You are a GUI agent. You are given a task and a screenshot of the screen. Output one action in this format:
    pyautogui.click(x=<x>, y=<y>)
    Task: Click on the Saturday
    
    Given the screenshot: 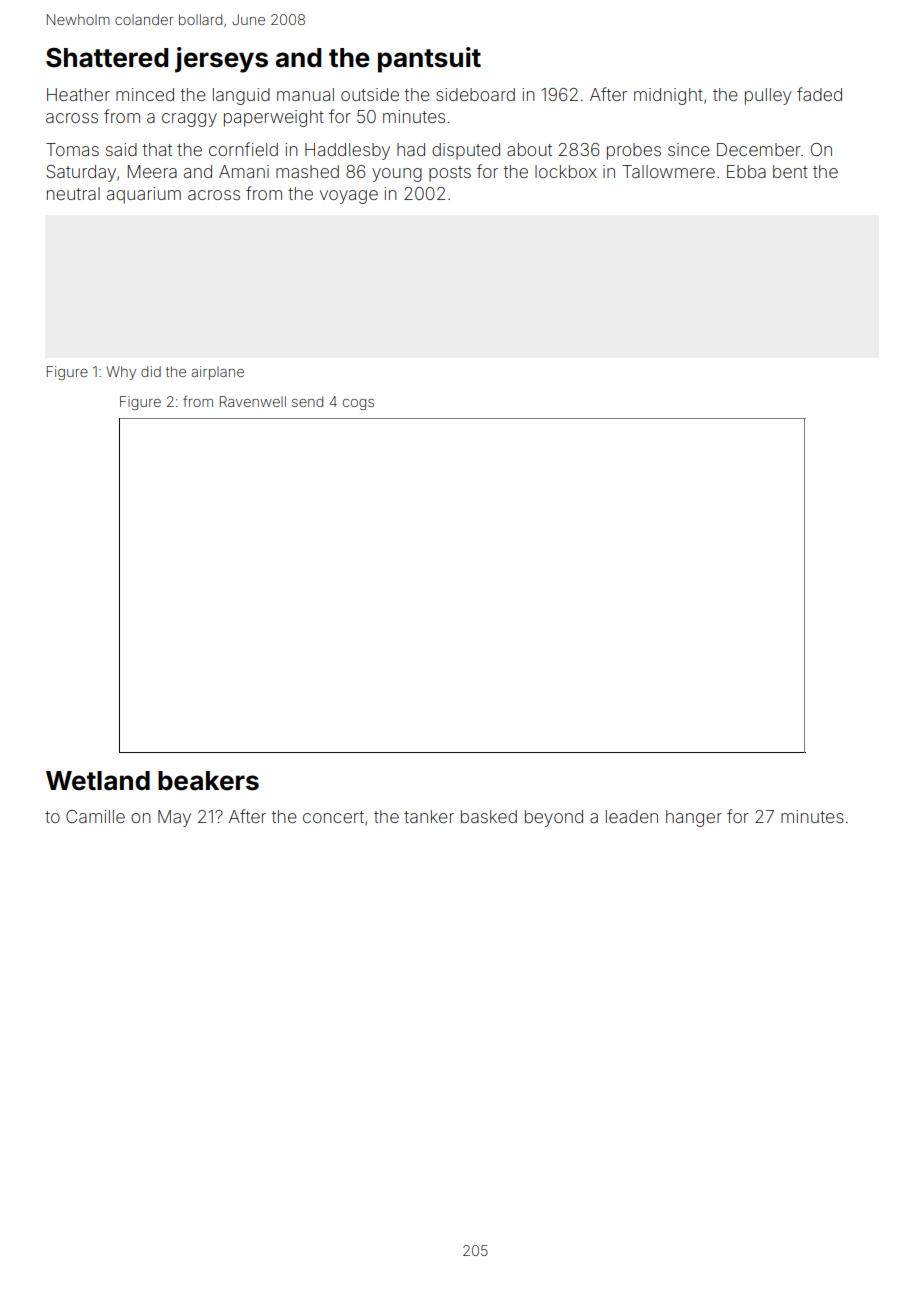 What is the action you would take?
    pyautogui.click(x=81, y=173)
